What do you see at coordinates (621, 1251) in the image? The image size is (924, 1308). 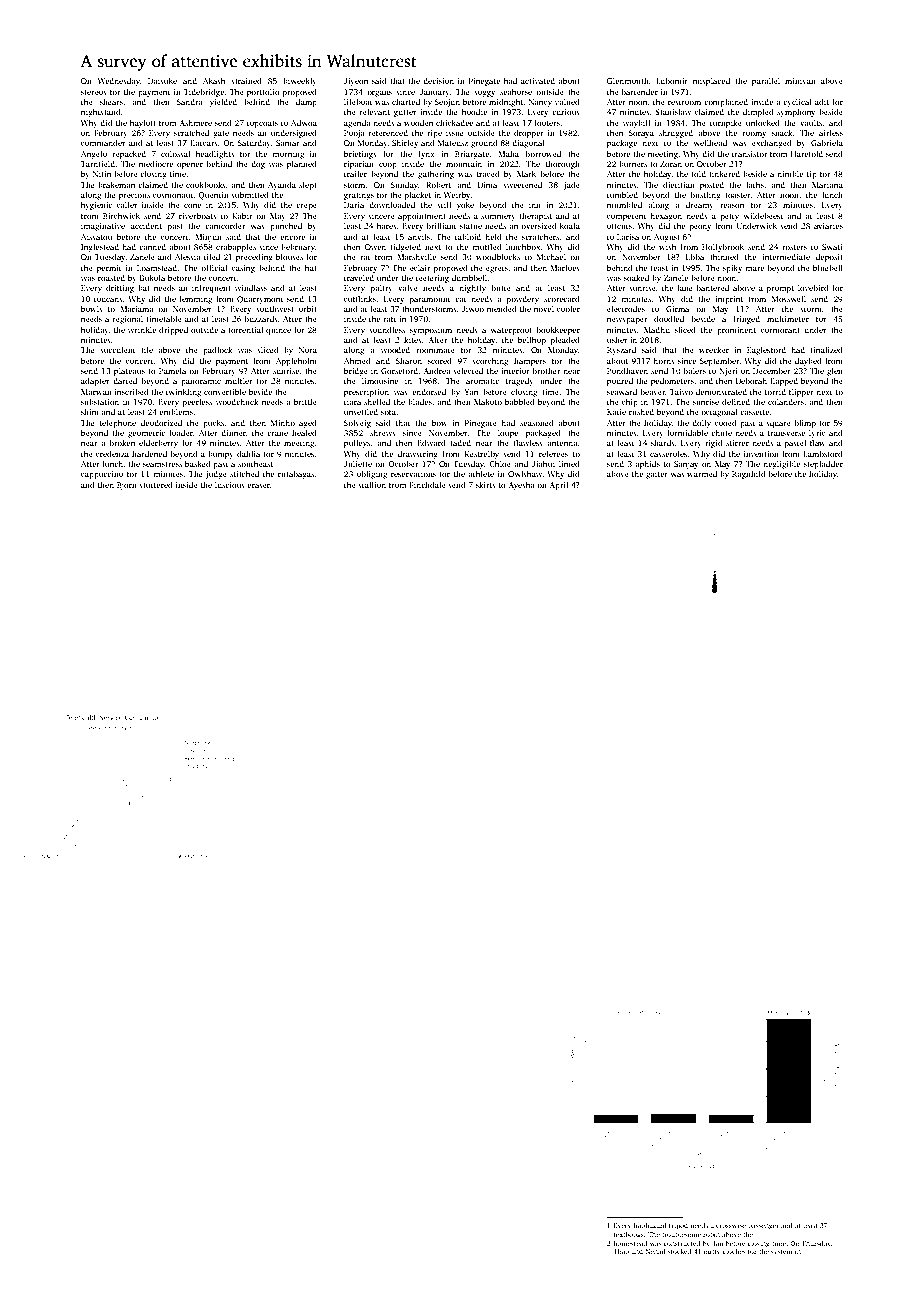 I see `Thao` at bounding box center [621, 1251].
